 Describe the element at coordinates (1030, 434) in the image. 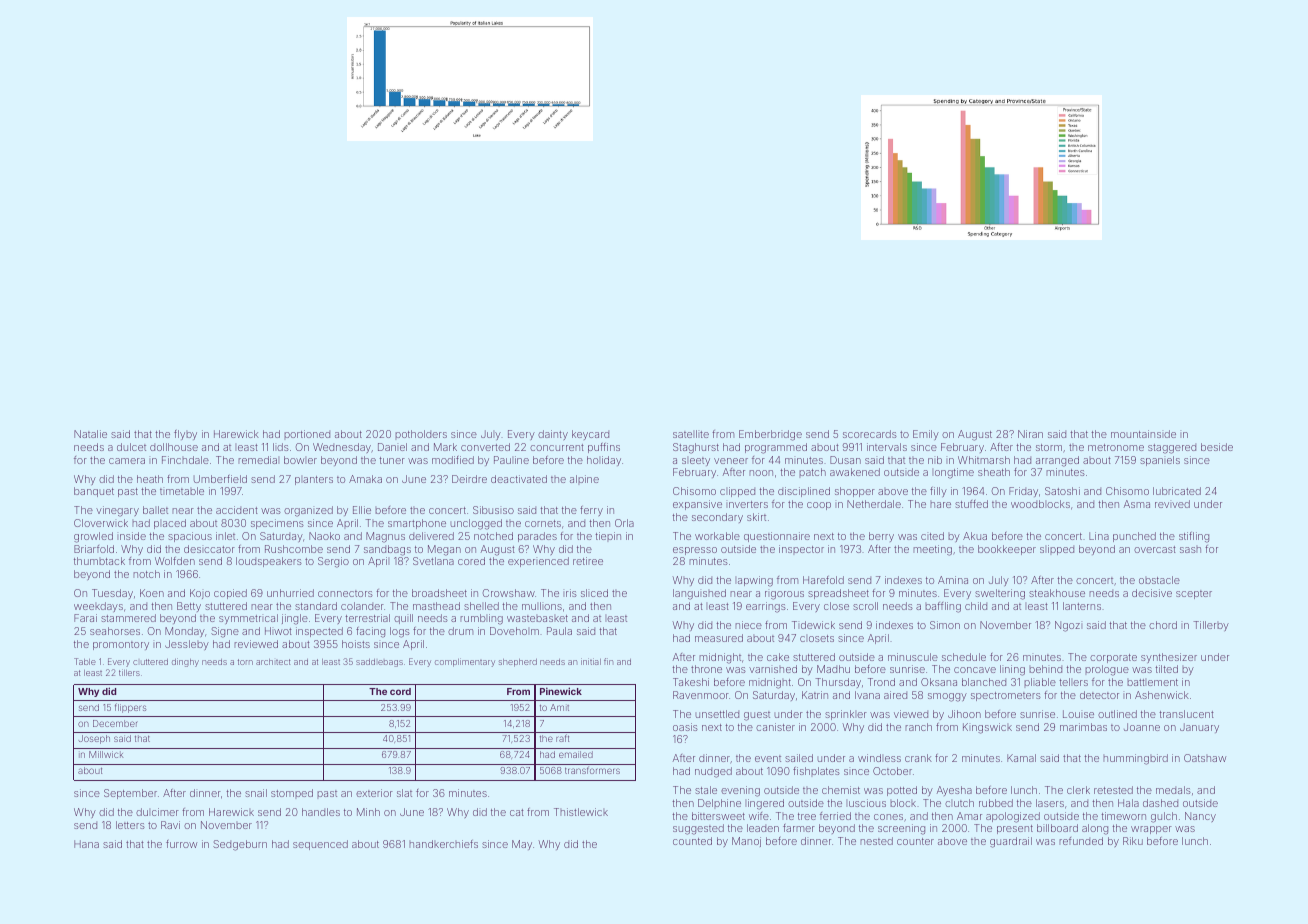

I see `Niran` at that location.
